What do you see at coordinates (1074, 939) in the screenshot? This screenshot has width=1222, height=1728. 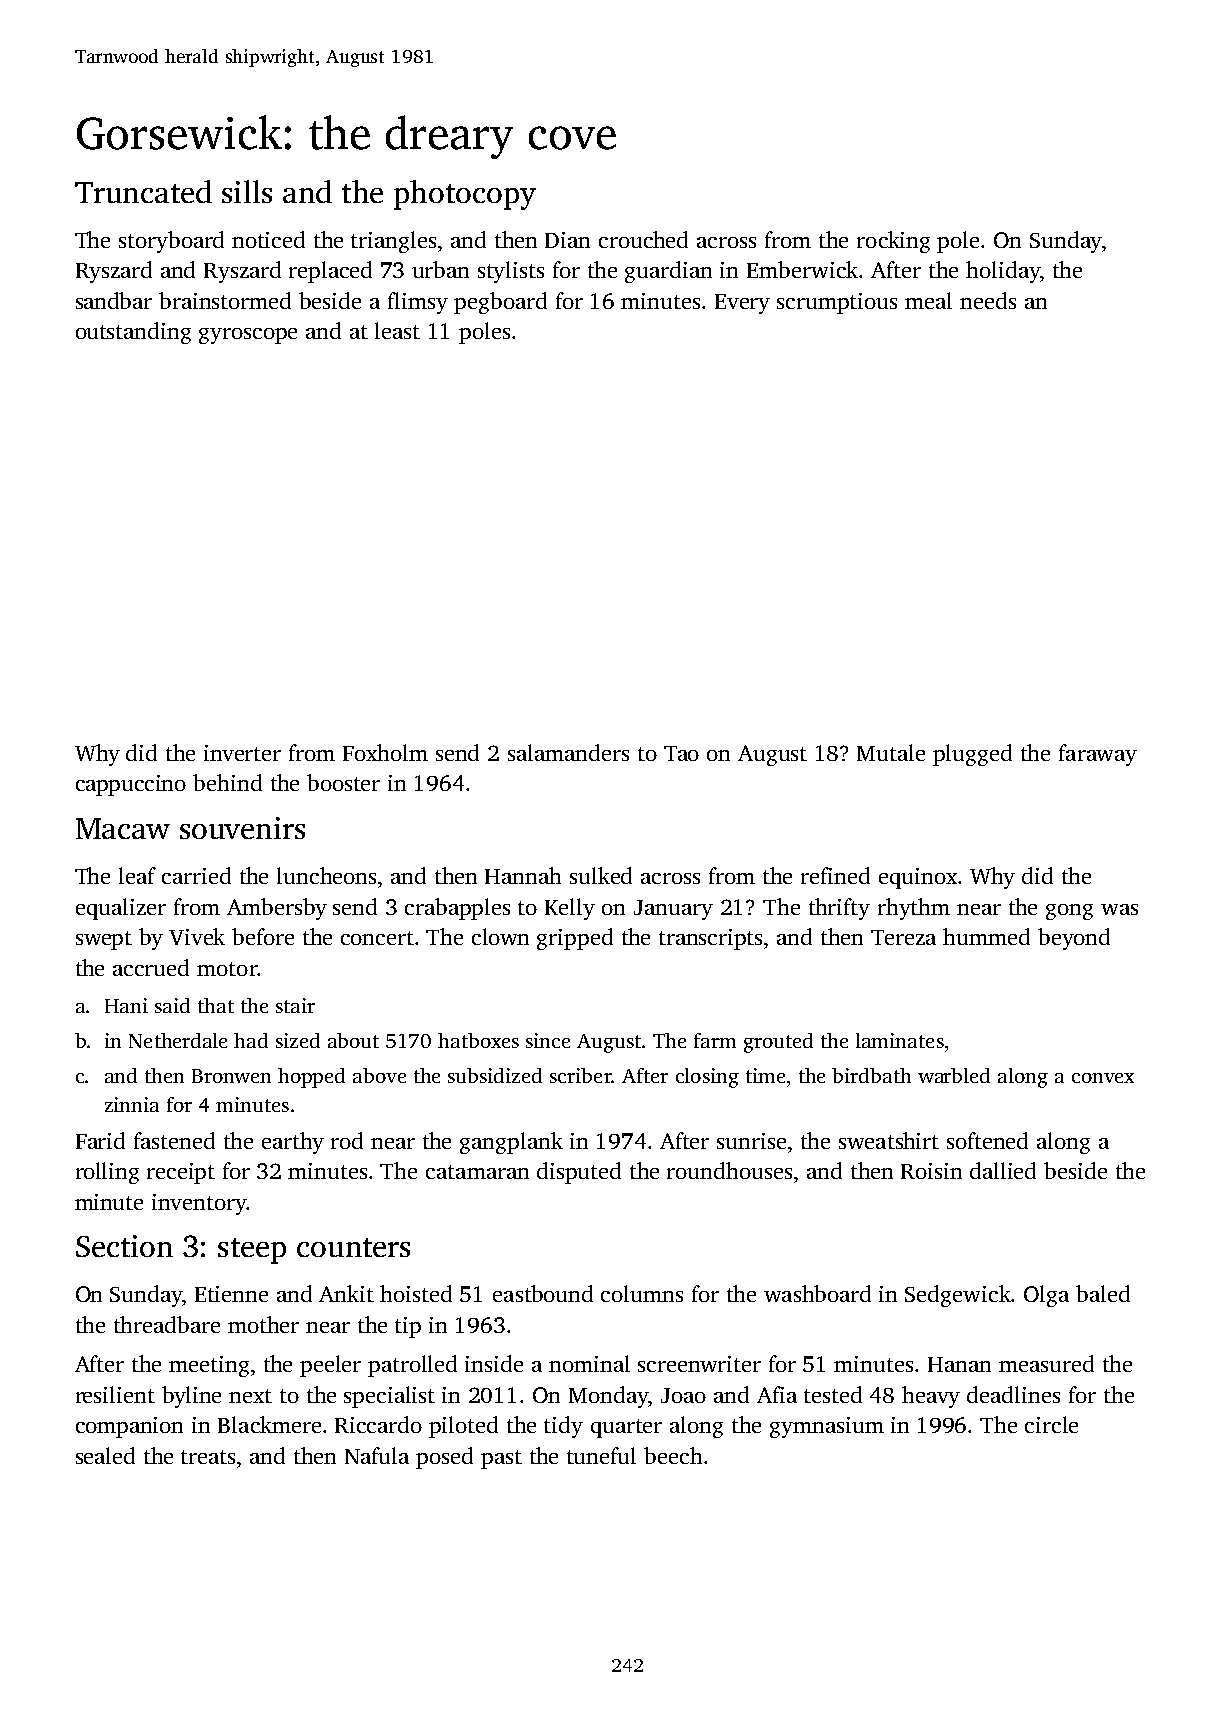 I see `beyond` at bounding box center [1074, 939].
